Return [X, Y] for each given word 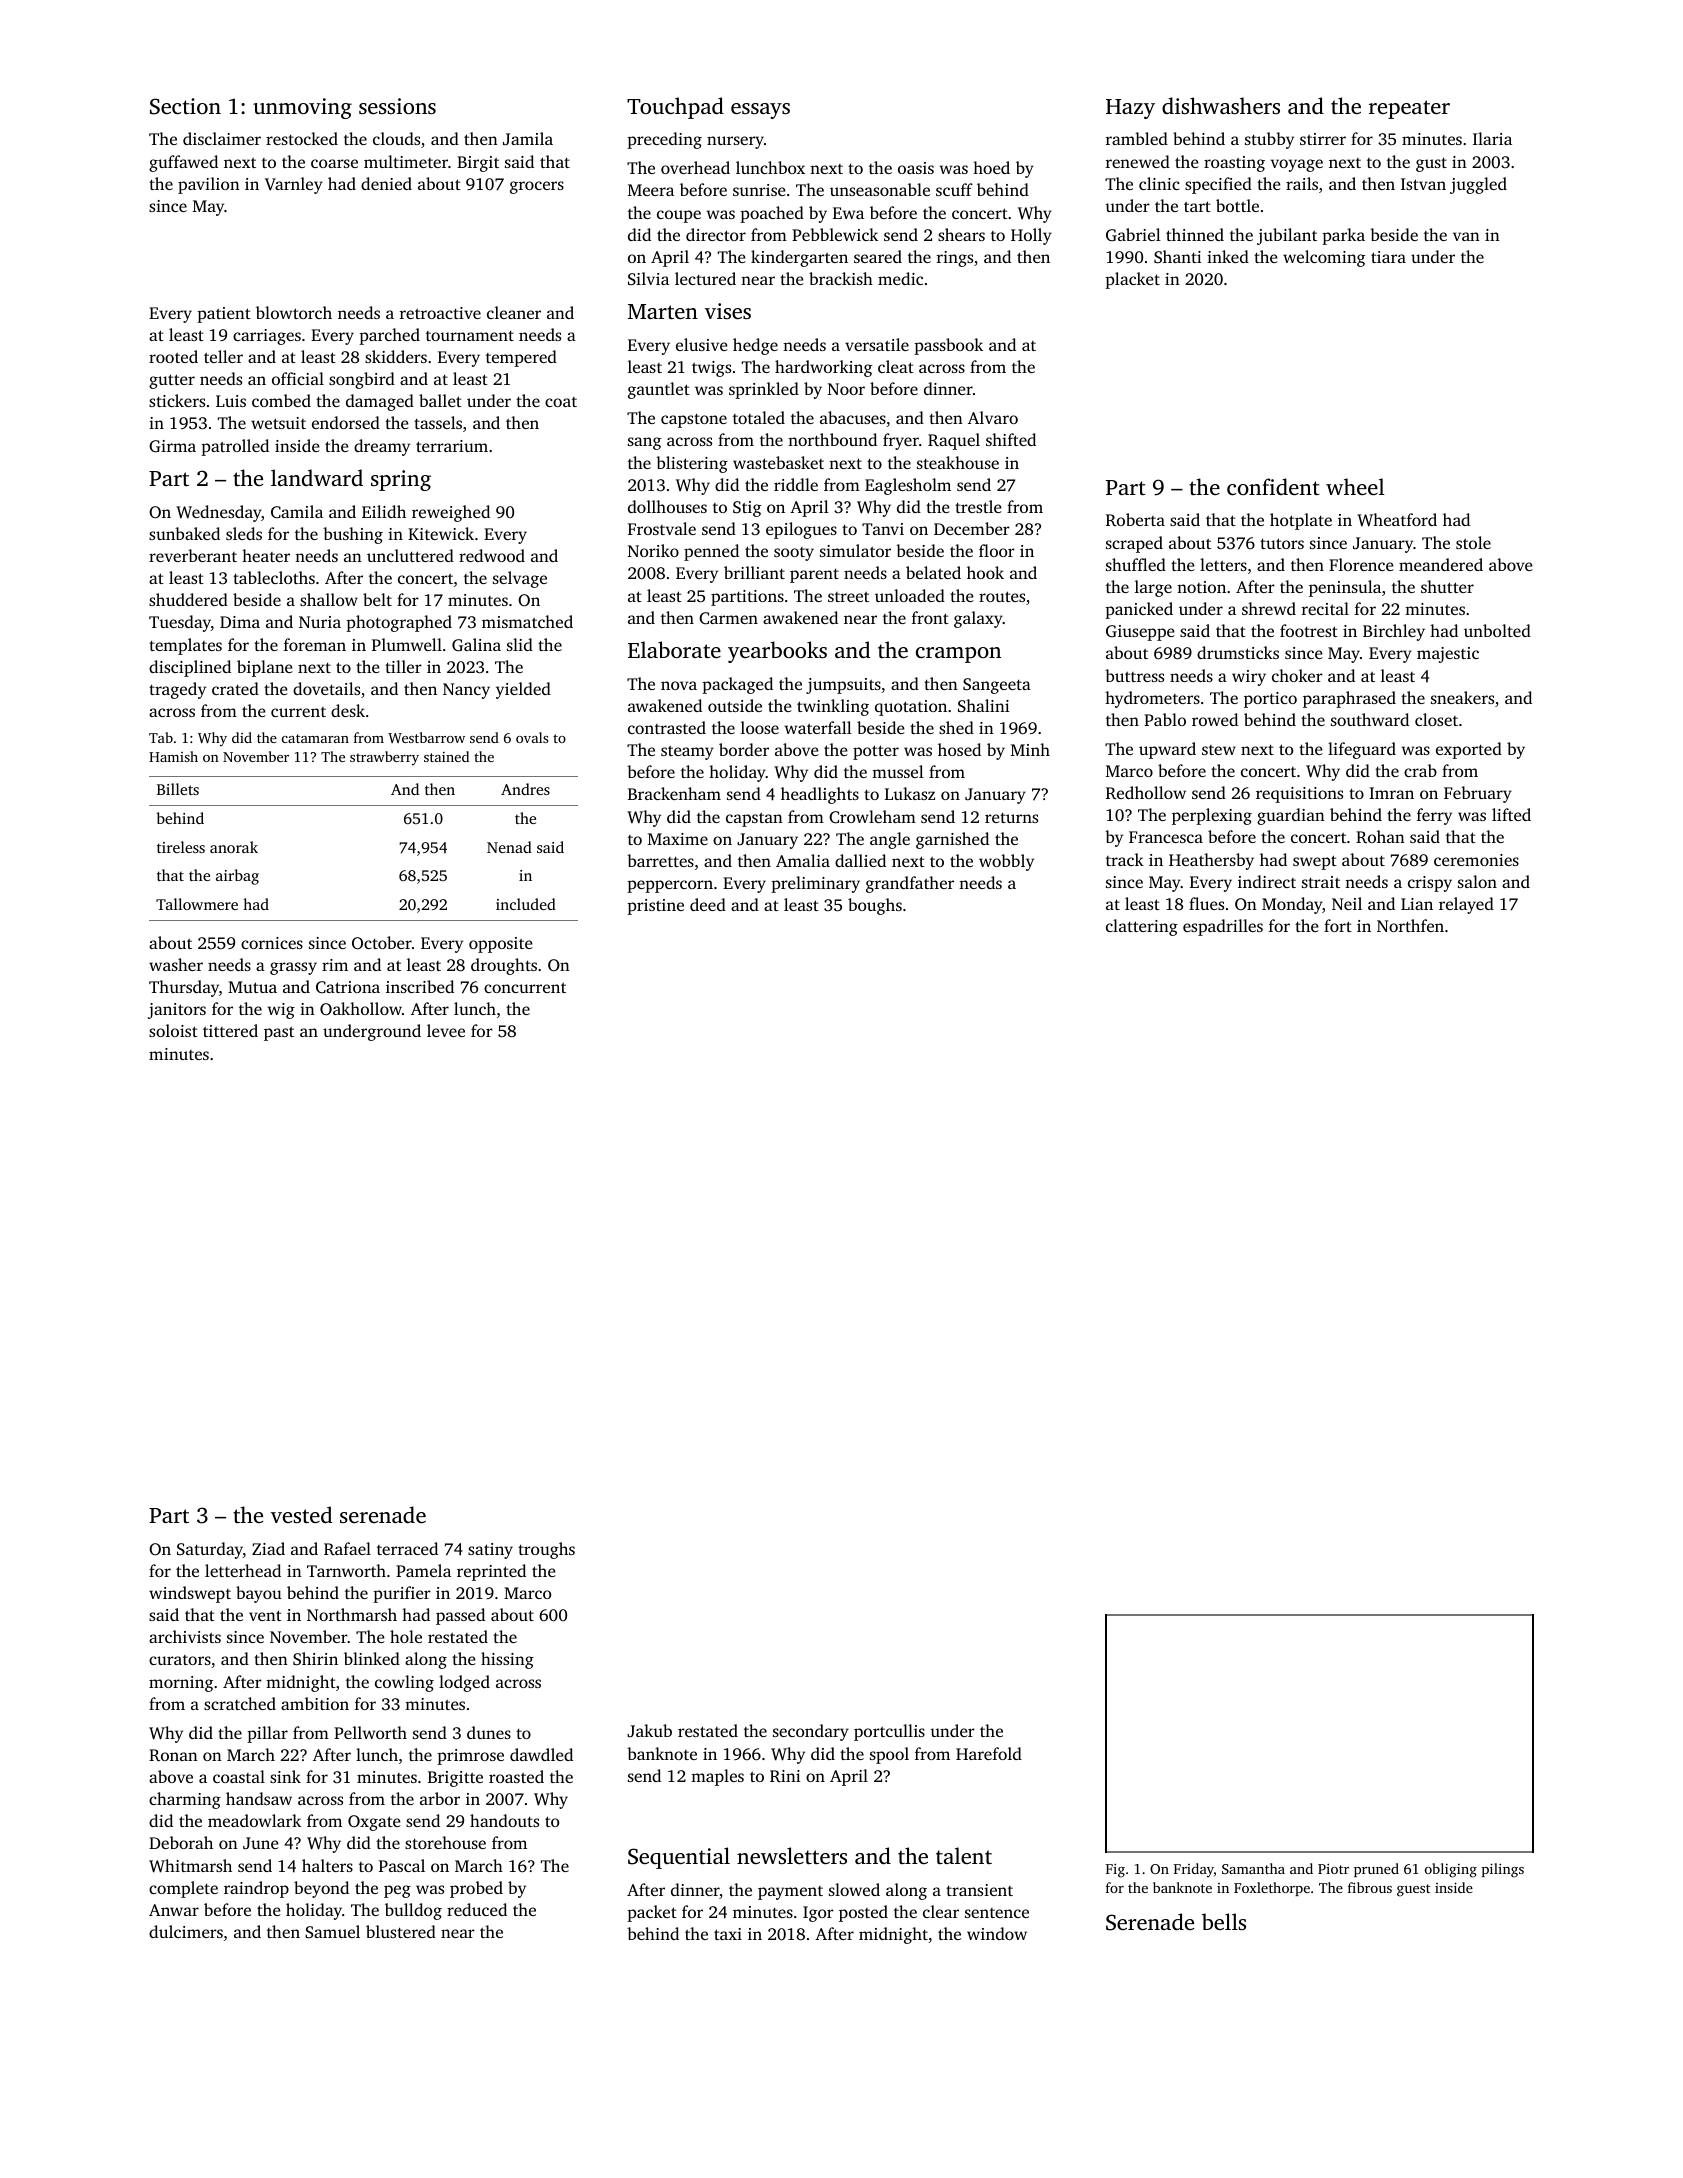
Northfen [1410, 925]
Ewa [848, 213]
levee [446, 1030]
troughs [546, 1550]
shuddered [188, 599]
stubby [1269, 140]
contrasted [667, 727]
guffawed [183, 163]
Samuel [332, 1931]
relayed [1466, 905]
